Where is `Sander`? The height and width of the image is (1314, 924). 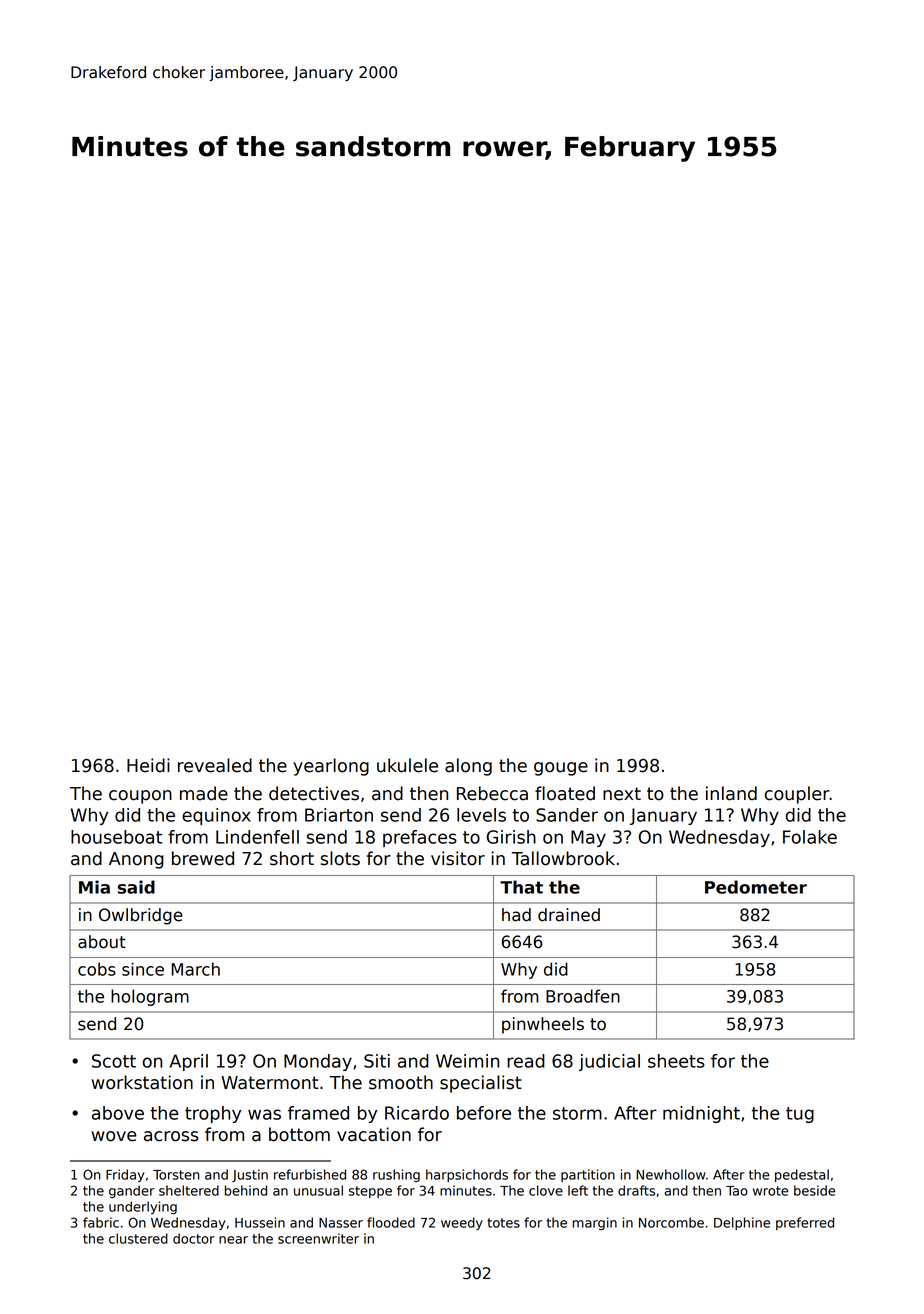
Sander is located at coordinates (567, 815).
